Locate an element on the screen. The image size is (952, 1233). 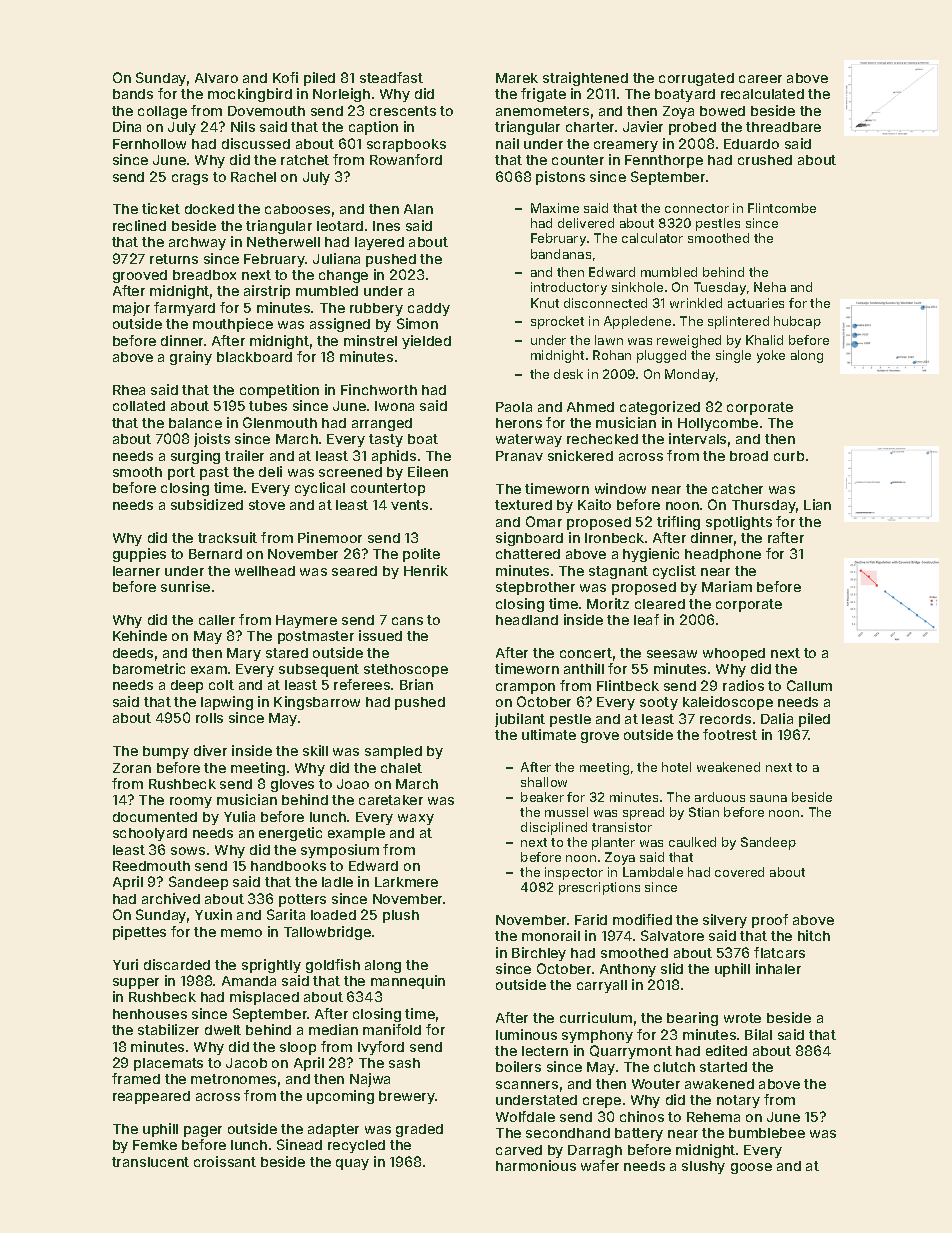
Eileen is located at coordinates (428, 471).
